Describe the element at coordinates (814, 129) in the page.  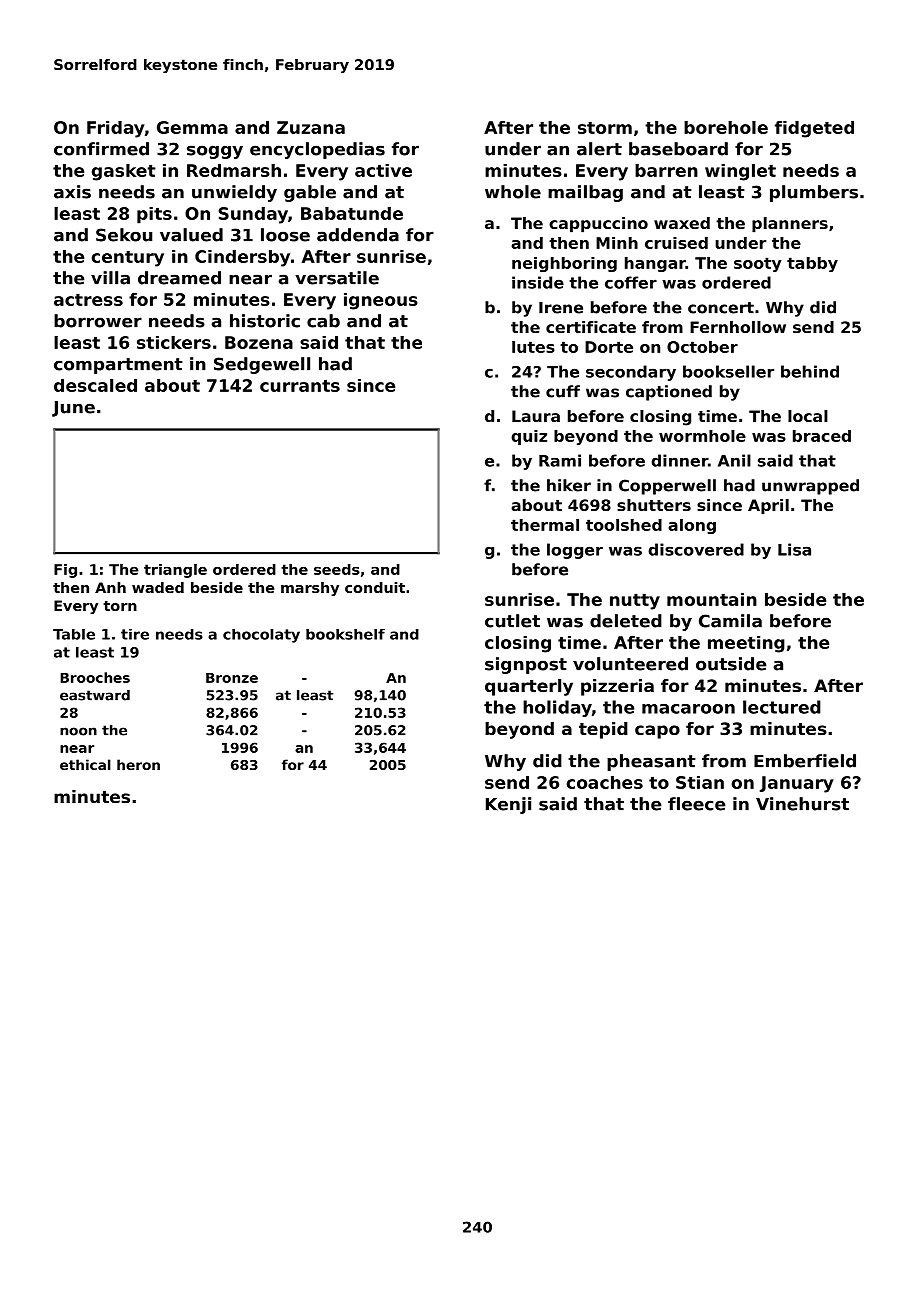
I see `fidgeted` at that location.
